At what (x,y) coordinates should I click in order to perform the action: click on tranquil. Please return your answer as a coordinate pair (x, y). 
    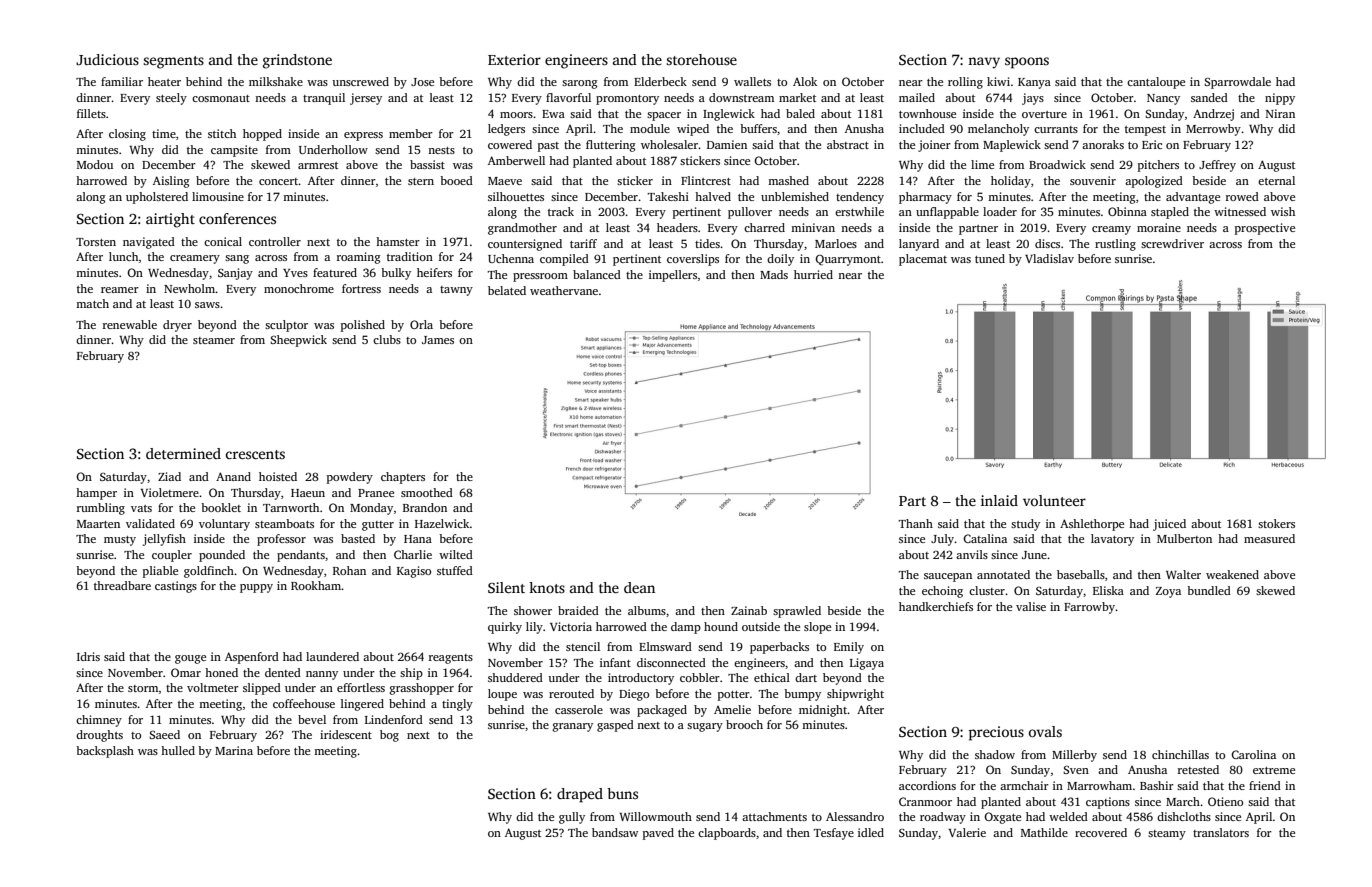
    Looking at the image, I should click on (324, 99).
